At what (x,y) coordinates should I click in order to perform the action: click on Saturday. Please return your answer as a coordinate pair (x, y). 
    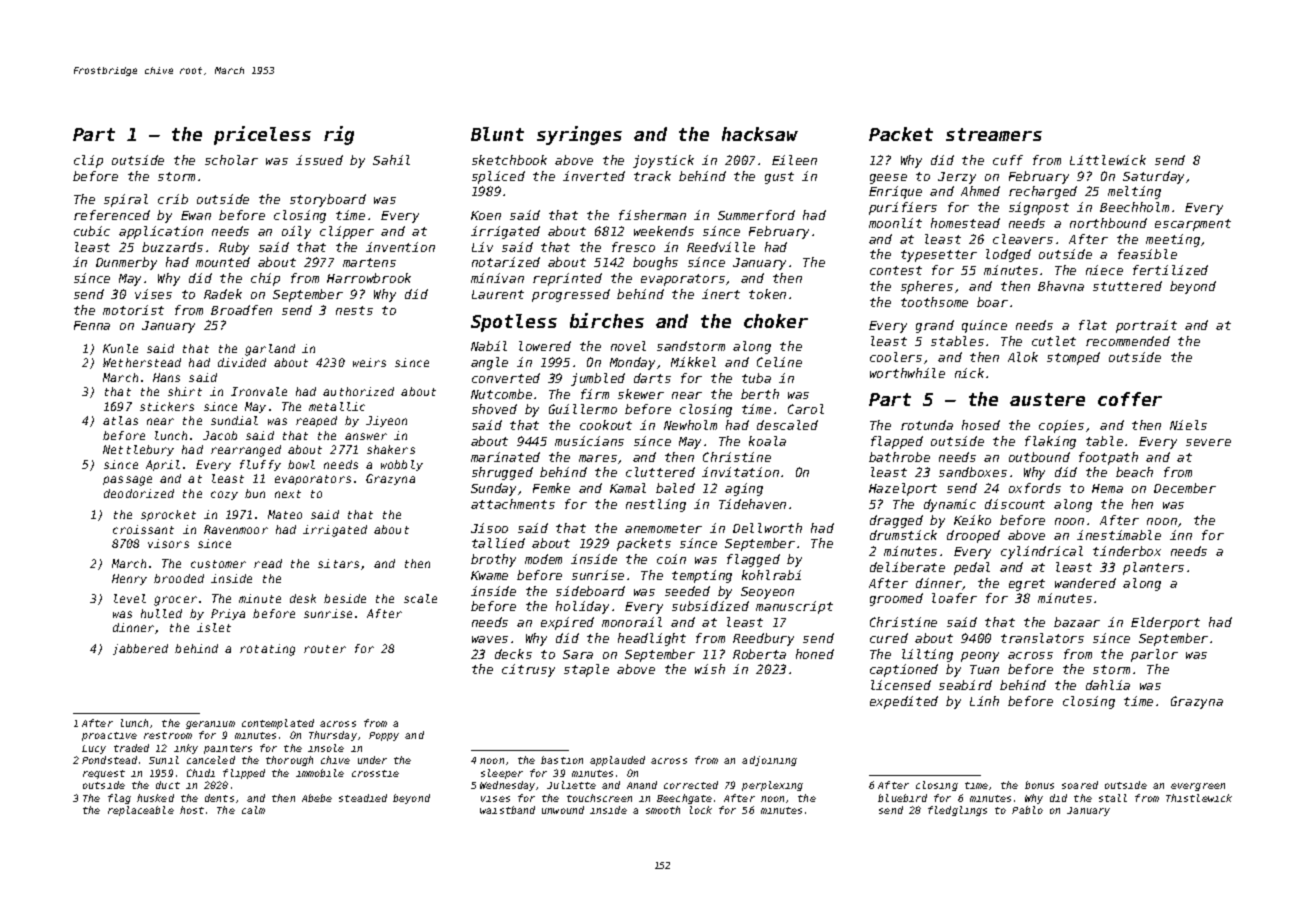
    Looking at the image, I should click on (1153, 177).
